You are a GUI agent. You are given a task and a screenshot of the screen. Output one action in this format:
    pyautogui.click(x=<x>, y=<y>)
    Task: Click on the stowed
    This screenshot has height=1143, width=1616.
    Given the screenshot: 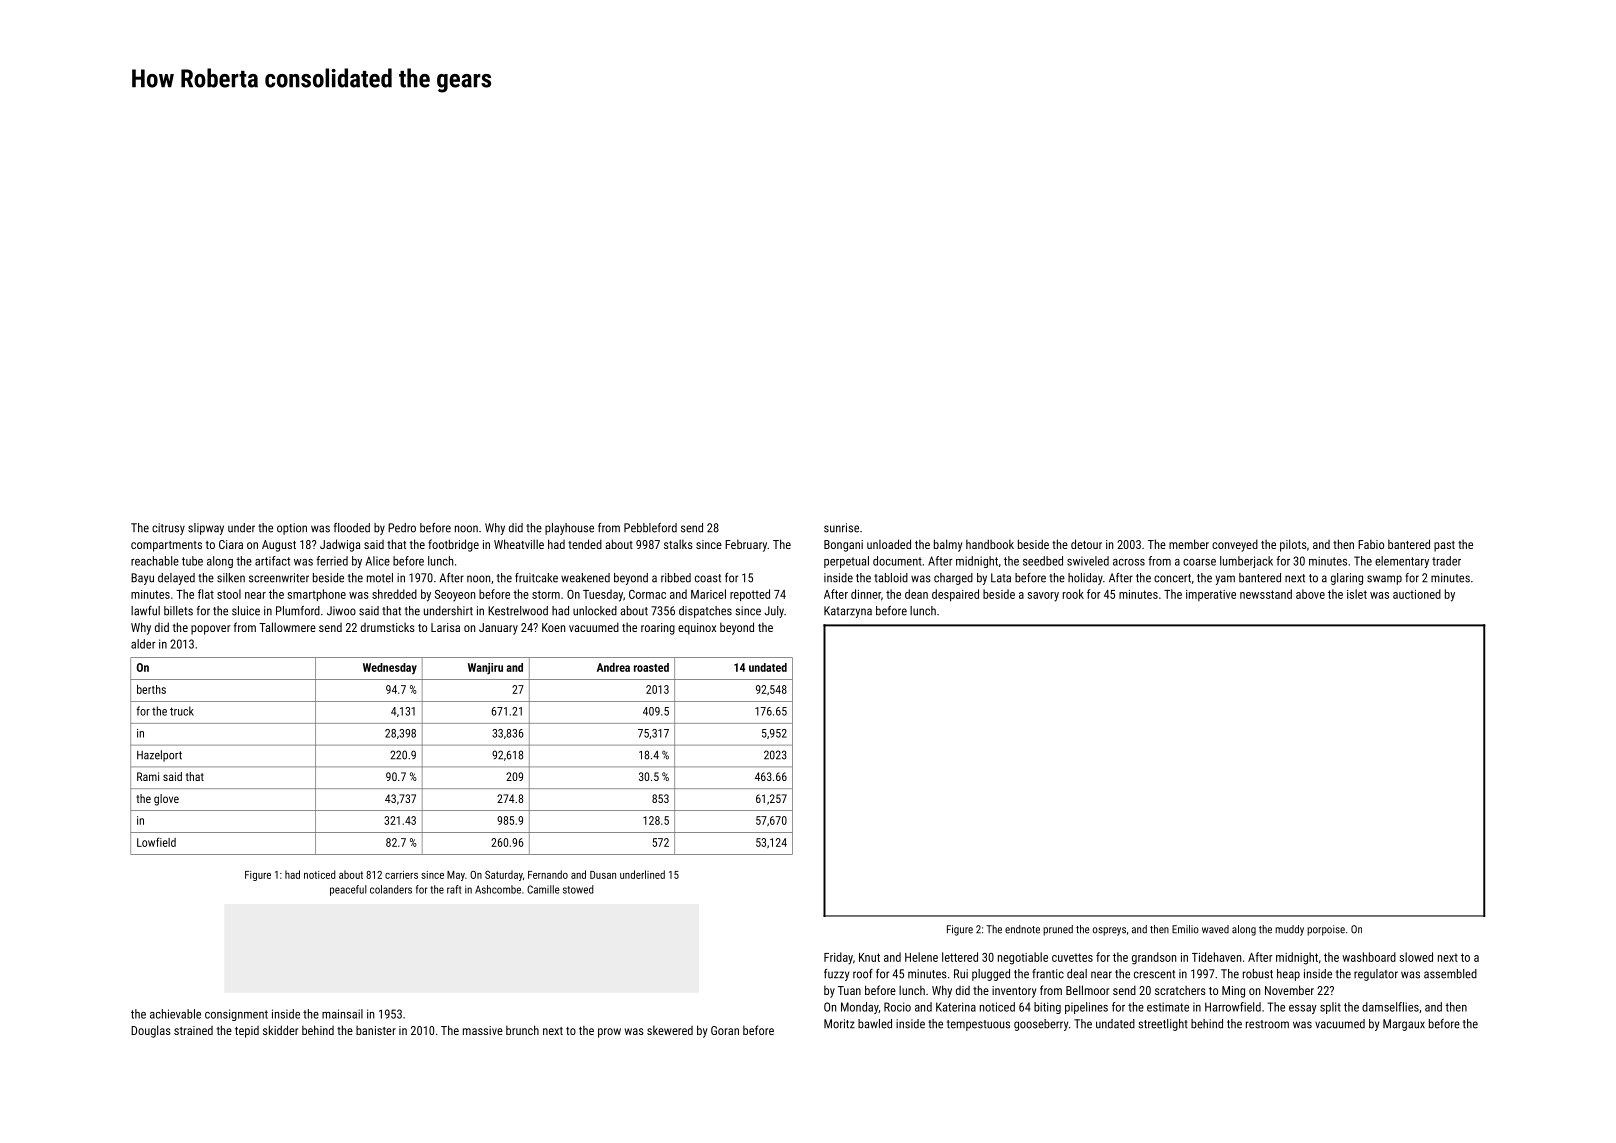 What is the action you would take?
    pyautogui.click(x=578, y=889)
